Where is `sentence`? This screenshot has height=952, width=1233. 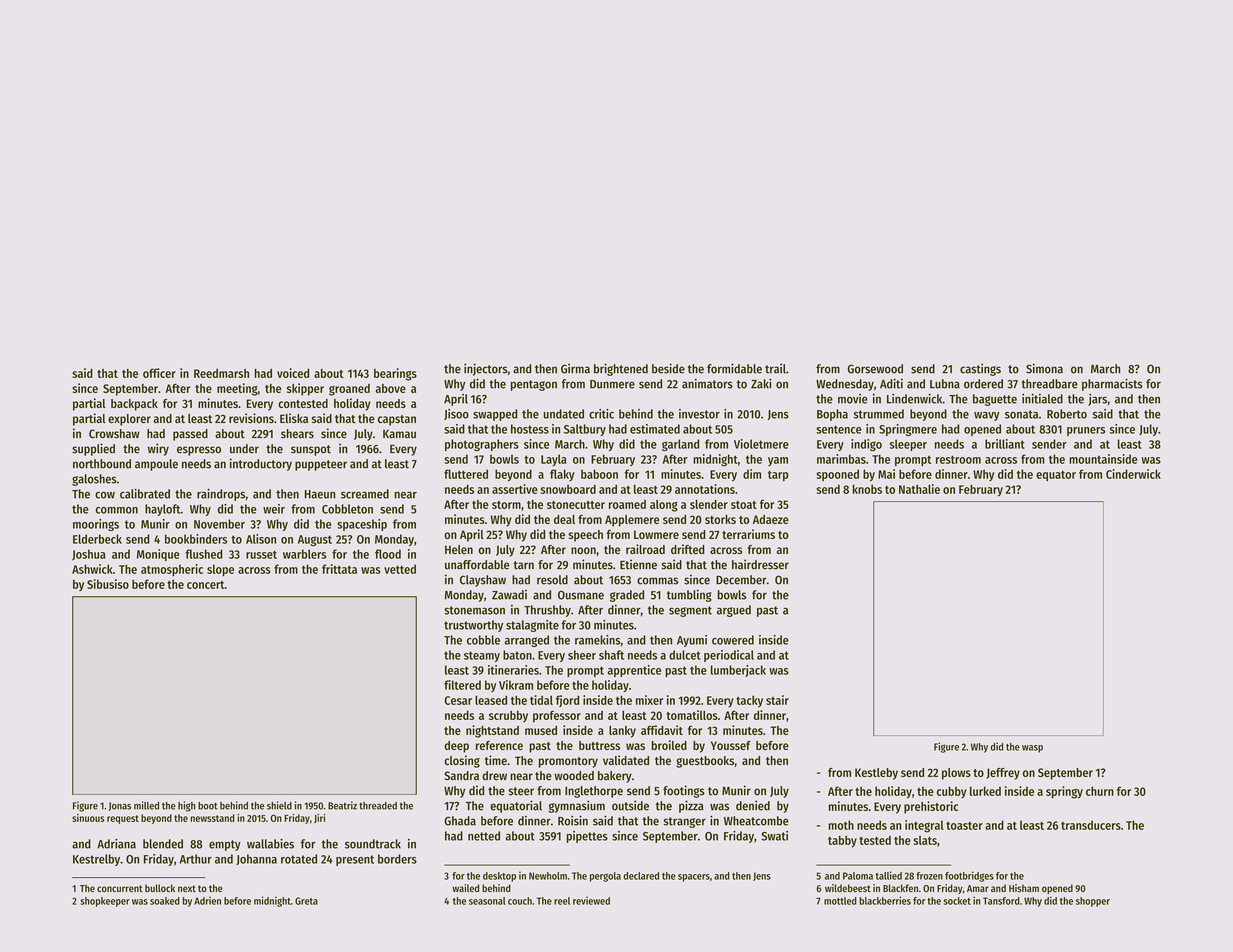 sentence is located at coordinates (839, 429).
